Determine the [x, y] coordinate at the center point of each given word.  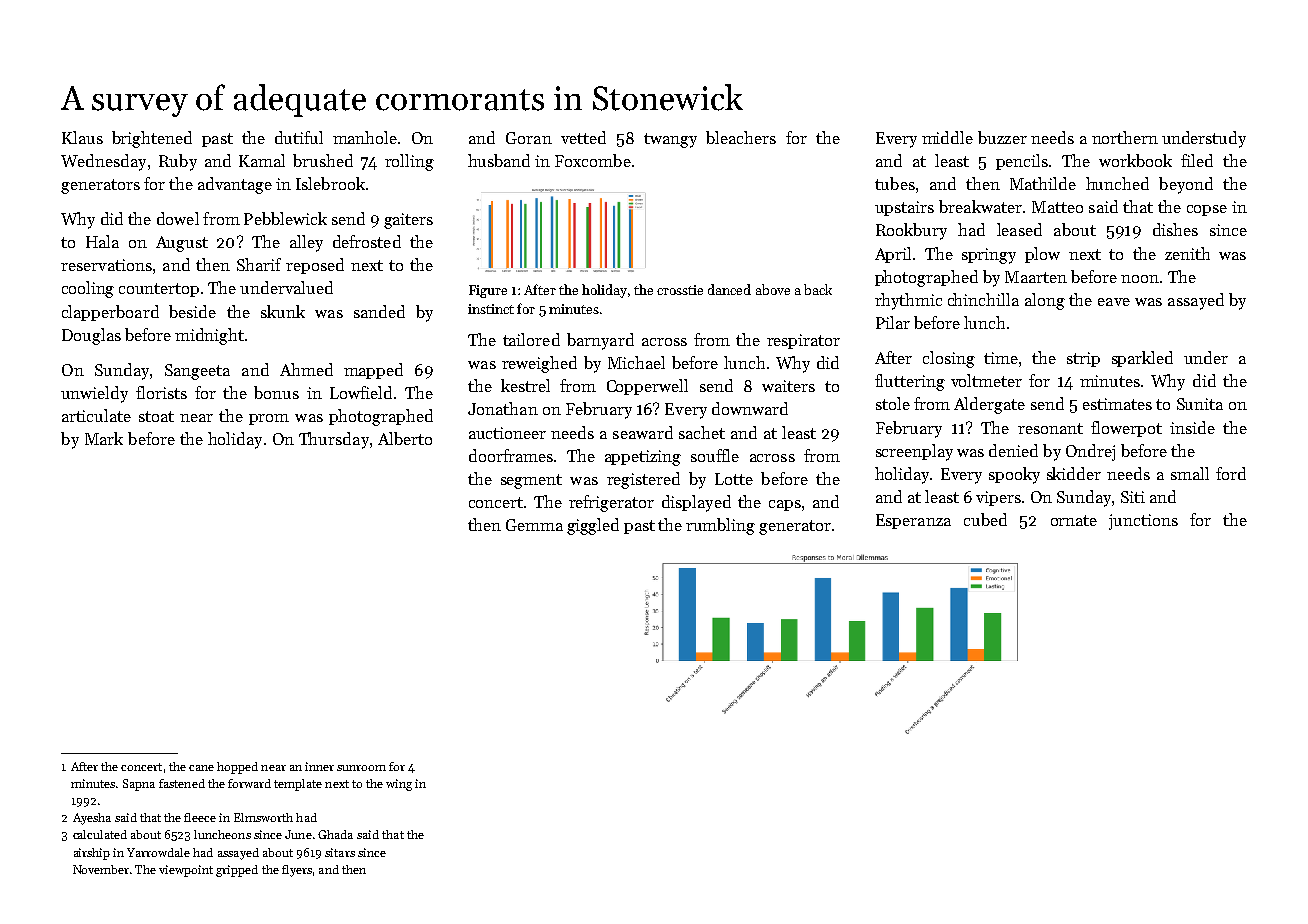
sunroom [361, 768]
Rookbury [911, 231]
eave [1114, 302]
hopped [237, 768]
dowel [178, 218]
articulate [96, 415]
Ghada [335, 834]
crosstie [680, 290]
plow [1042, 255]
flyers [297, 871]
